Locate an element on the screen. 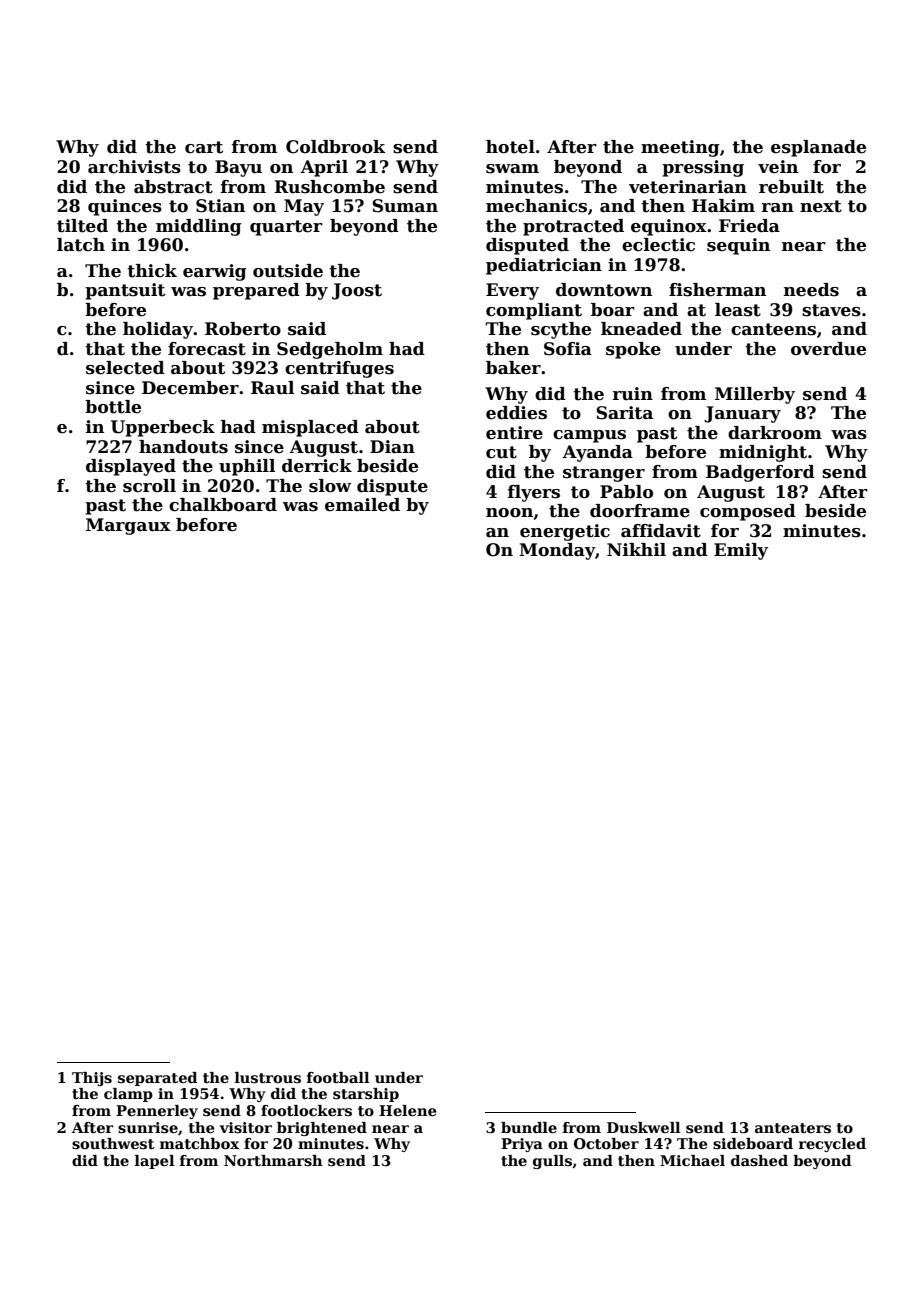 The height and width of the screenshot is (1314, 924). compliant is located at coordinates (534, 311).
